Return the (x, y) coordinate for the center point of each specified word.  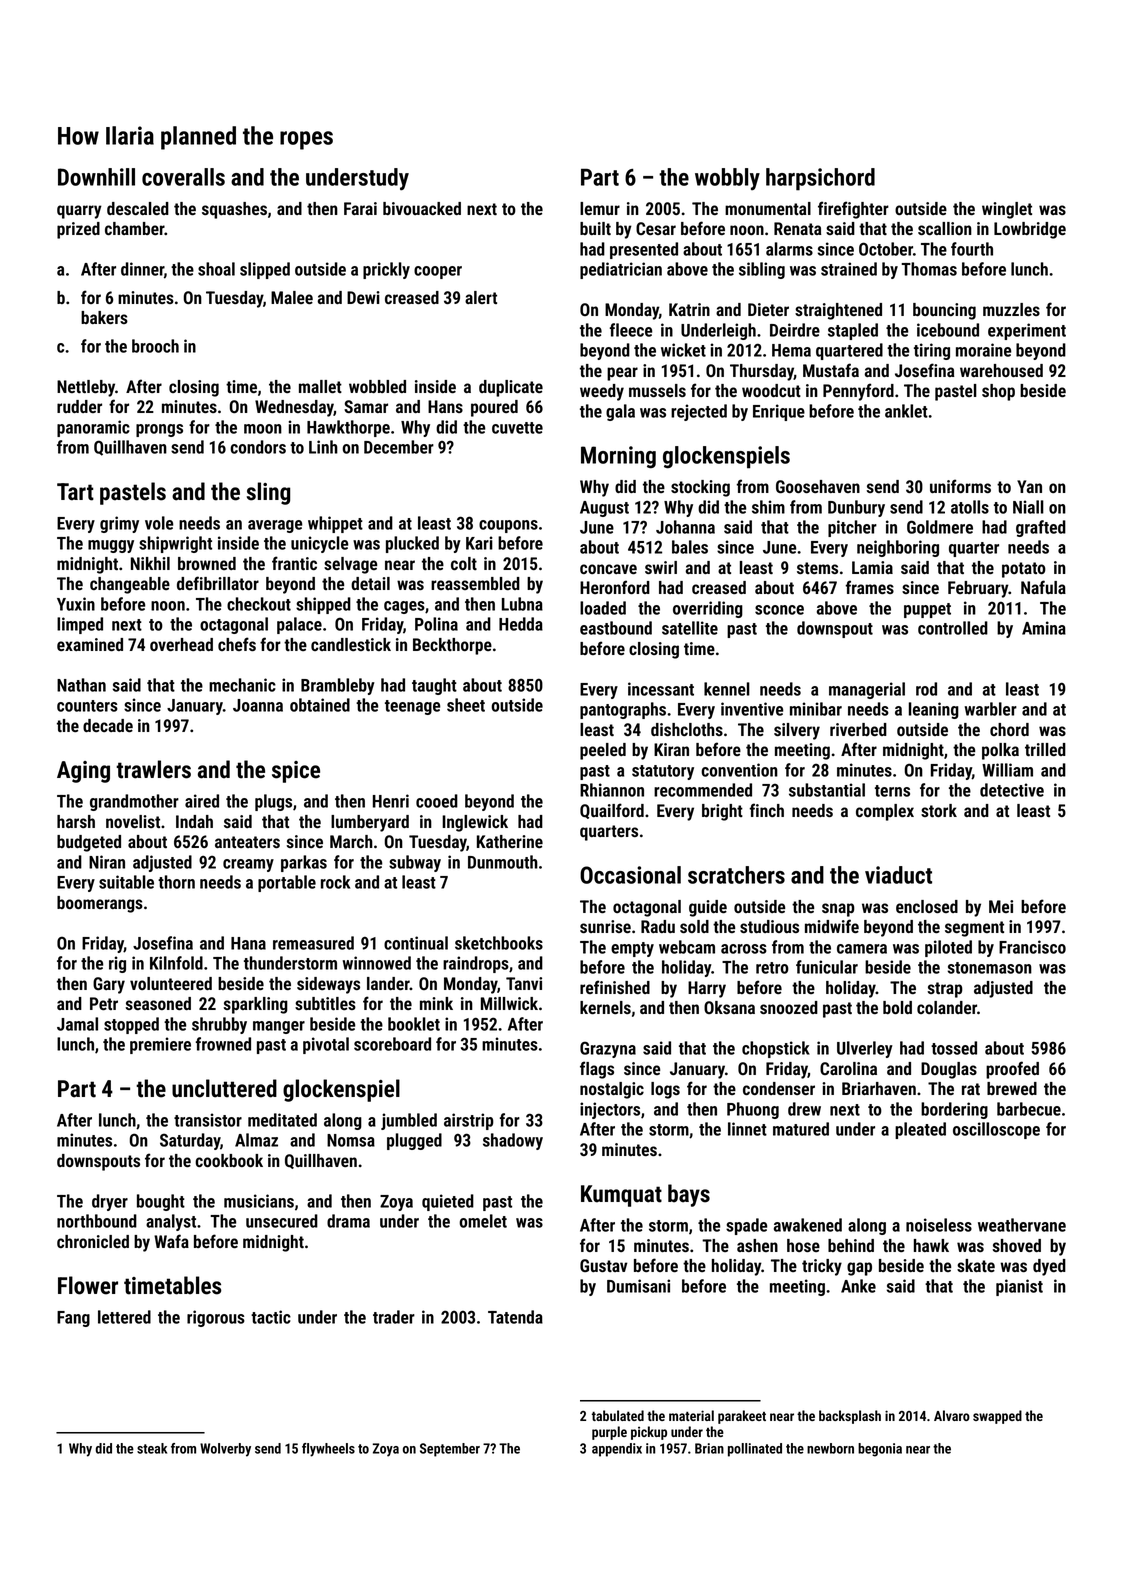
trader (394, 1317)
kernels (605, 1007)
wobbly (727, 179)
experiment (1027, 331)
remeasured (313, 943)
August (604, 509)
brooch (155, 346)
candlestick (351, 644)
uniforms (960, 486)
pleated (920, 1130)
